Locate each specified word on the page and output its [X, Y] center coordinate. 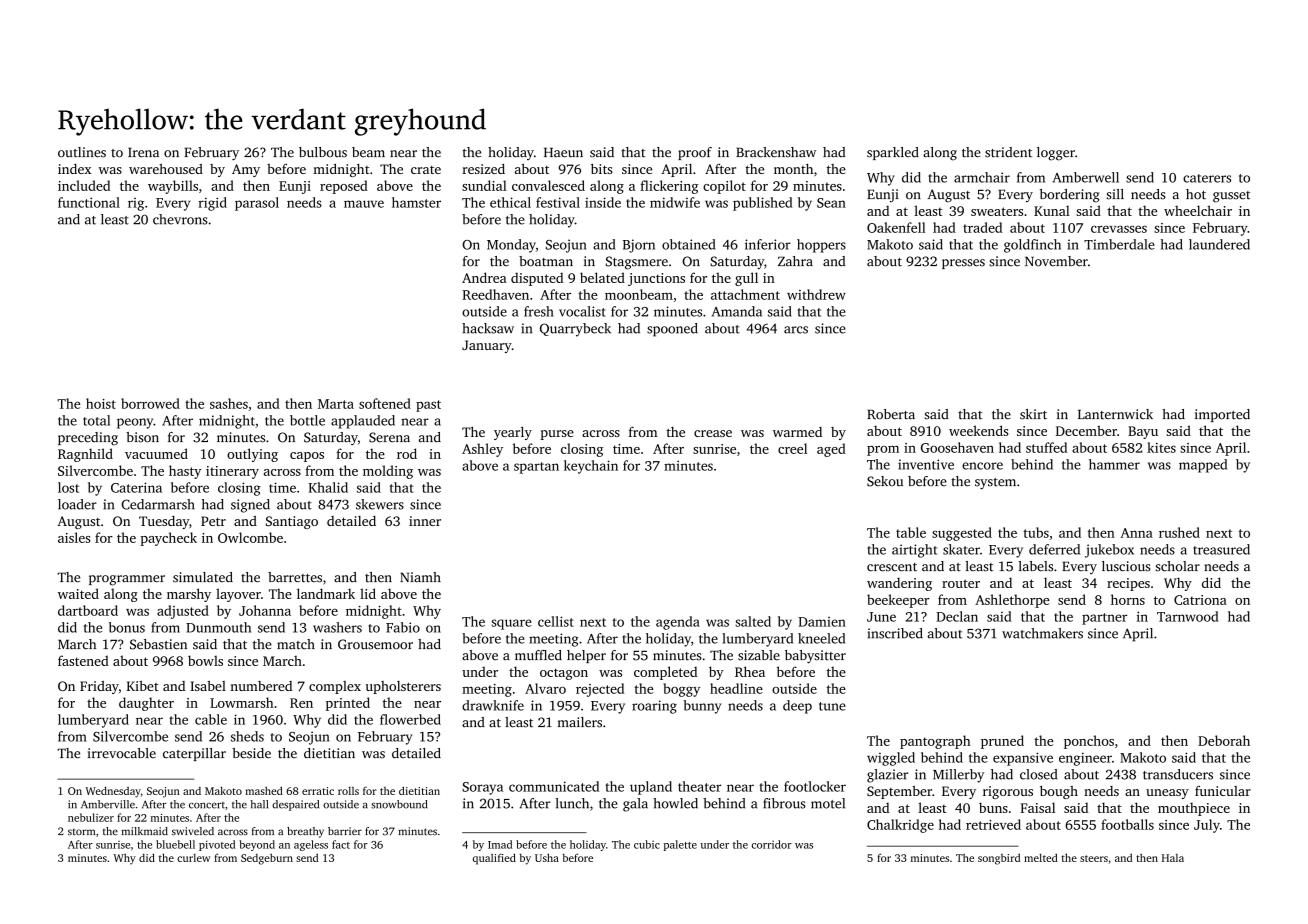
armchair [982, 177]
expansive [1023, 759]
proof [695, 153]
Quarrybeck [575, 330]
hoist [101, 403]
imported [1222, 415]
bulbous [323, 152]
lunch [572, 803]
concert [207, 805]
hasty [185, 472]
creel [792, 448]
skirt [1033, 414]
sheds [247, 736]
